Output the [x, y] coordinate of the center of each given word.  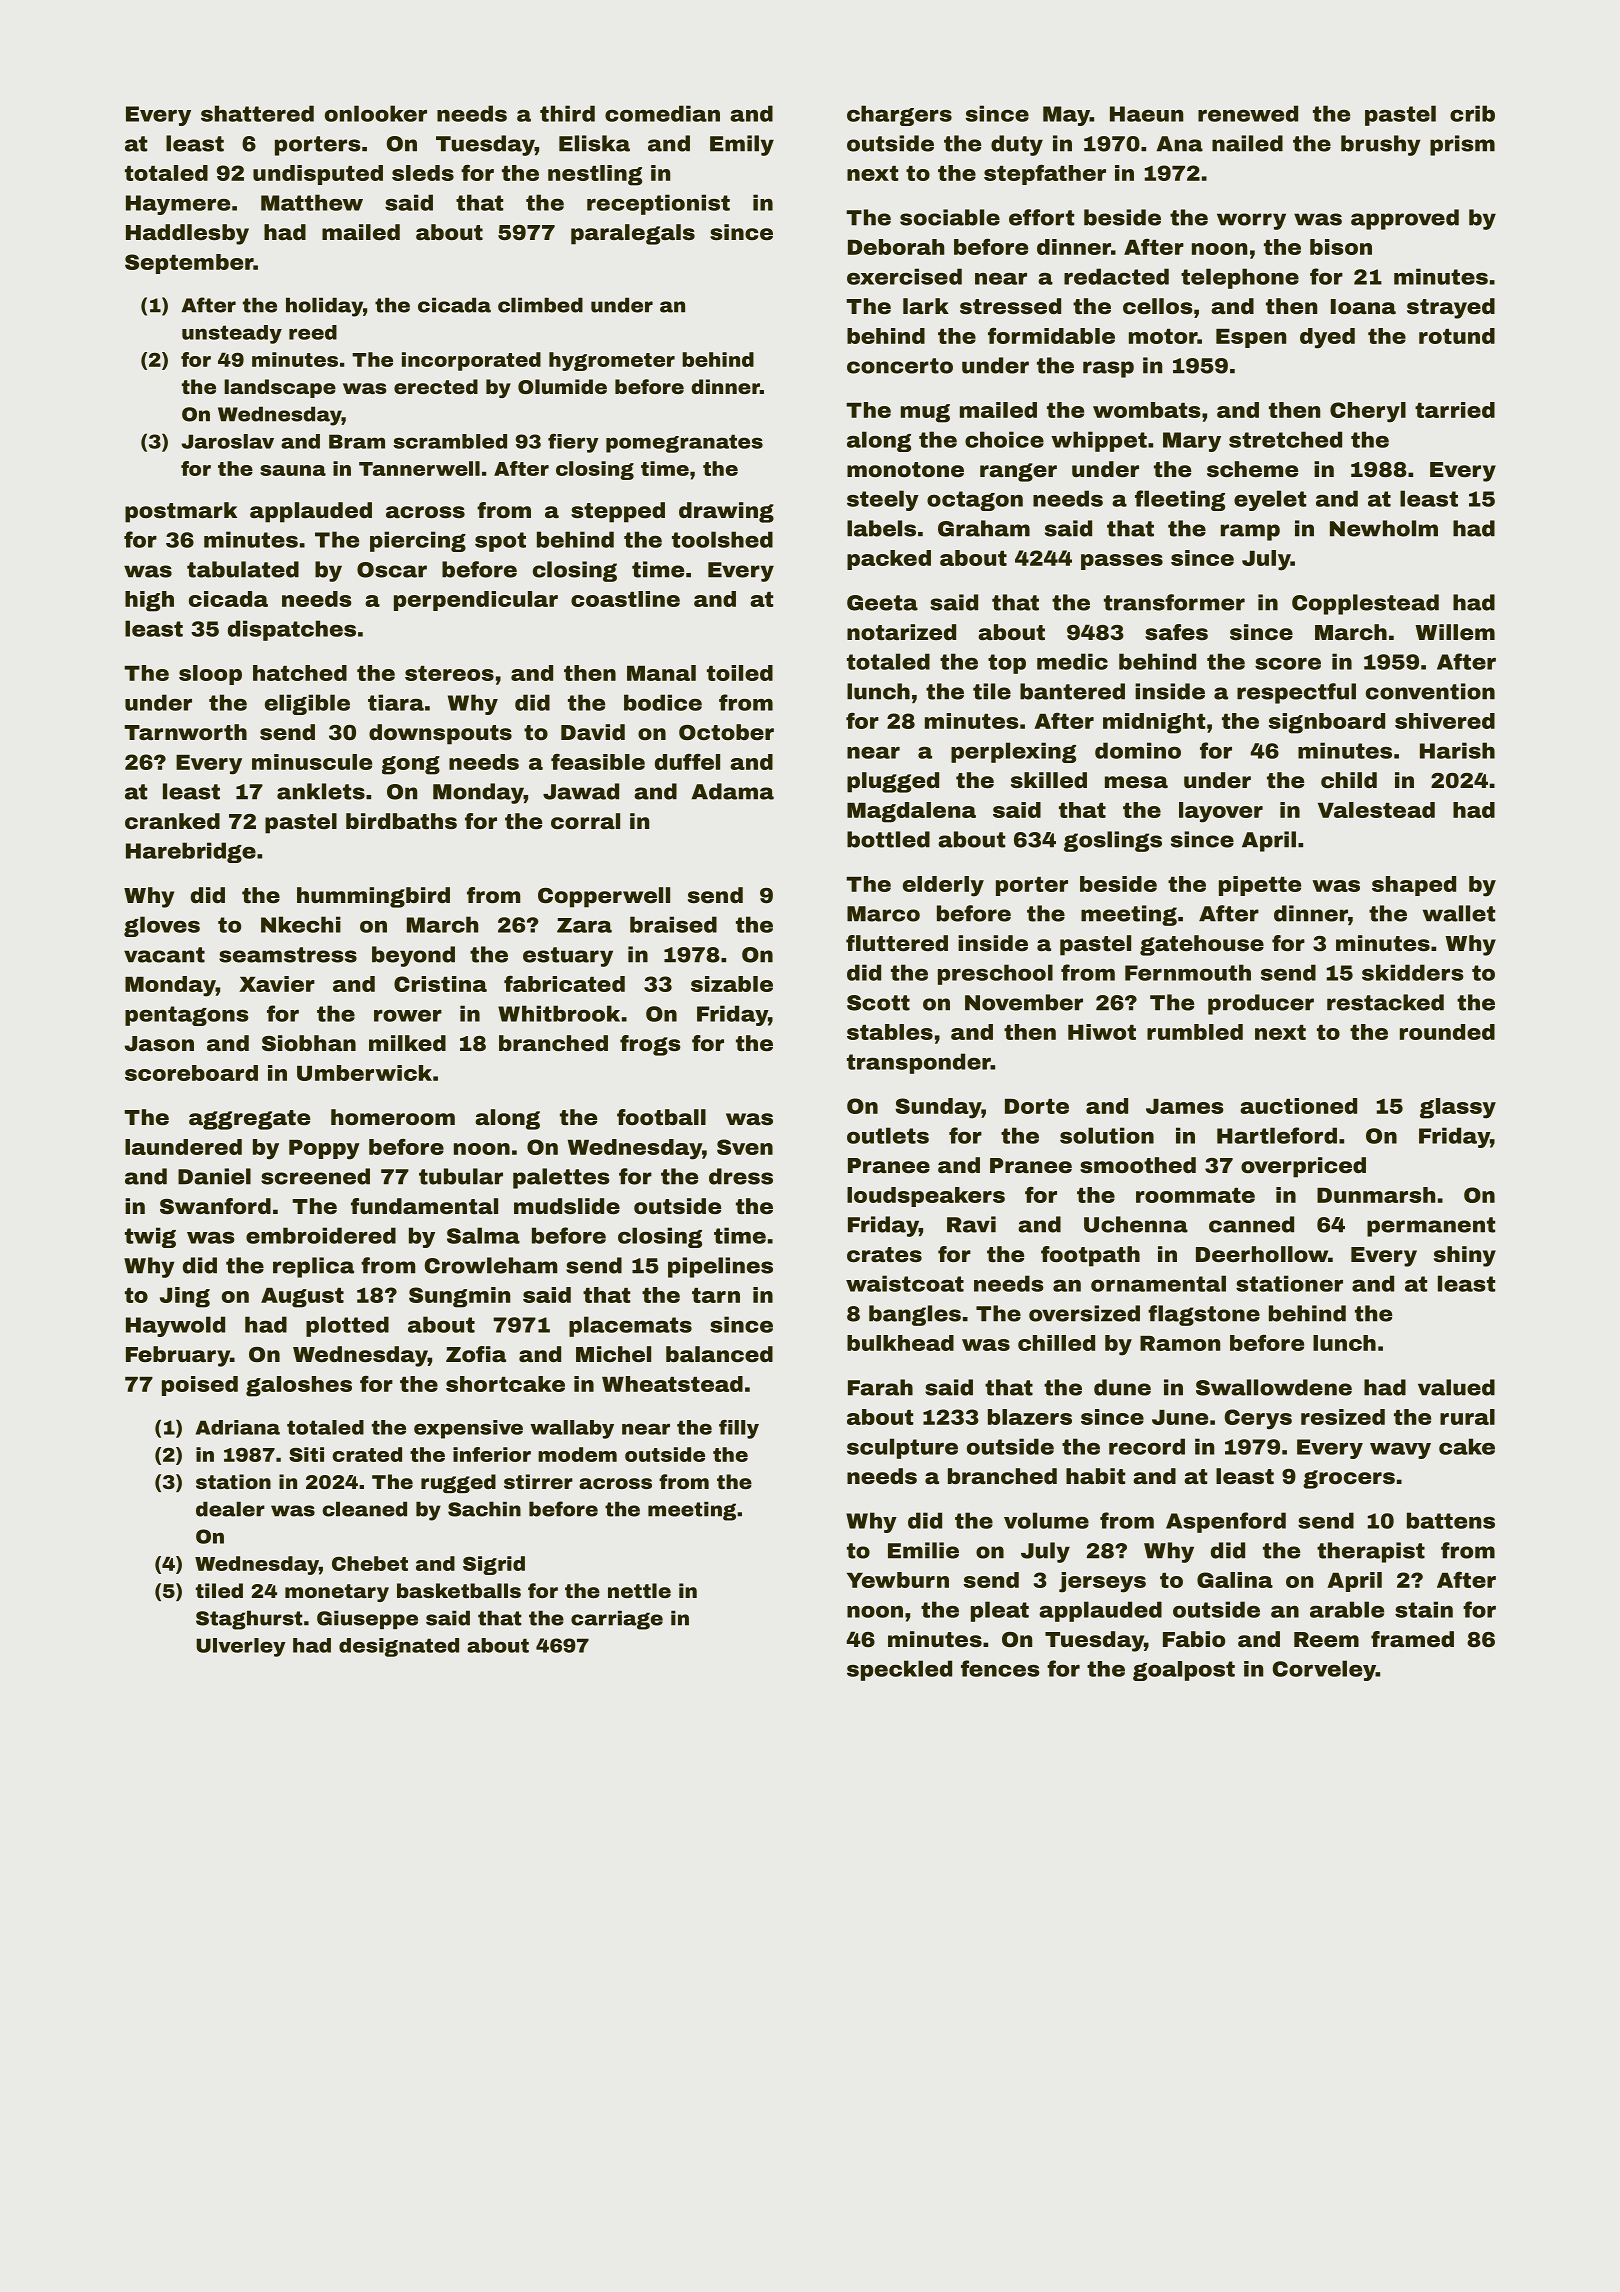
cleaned [365, 1509]
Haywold [175, 1326]
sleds [423, 173]
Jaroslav [228, 441]
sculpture [902, 1448]
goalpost [1184, 1671]
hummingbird [373, 897]
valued [1456, 1387]
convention [1430, 691]
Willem [1455, 632]
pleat [1000, 1611]
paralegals [633, 234]
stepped [618, 512]
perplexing [1013, 752]
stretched [1285, 439]
